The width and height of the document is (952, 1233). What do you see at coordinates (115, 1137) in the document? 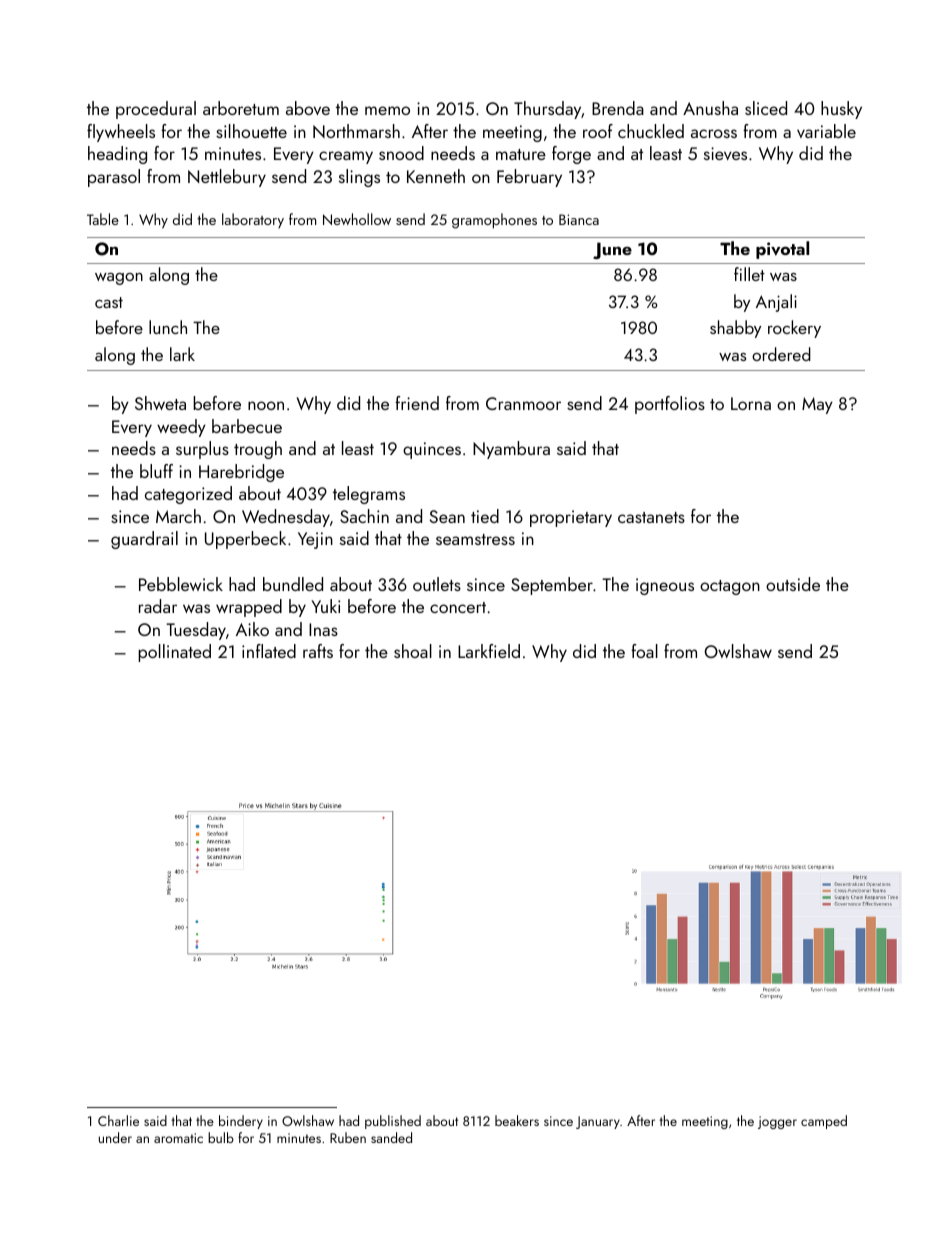
I see `under` at bounding box center [115, 1137].
